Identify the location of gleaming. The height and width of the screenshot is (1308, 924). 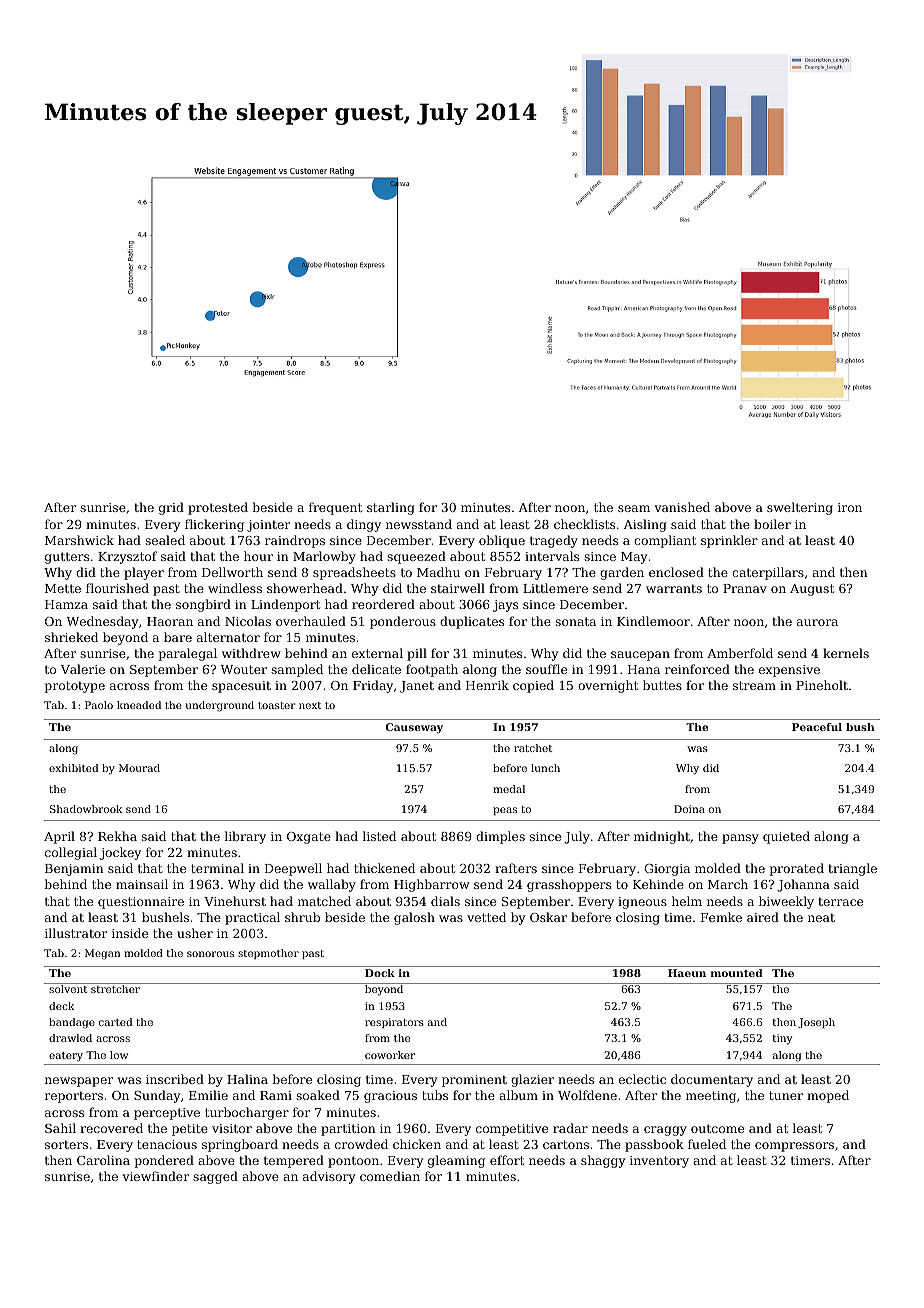
(456, 1161).
